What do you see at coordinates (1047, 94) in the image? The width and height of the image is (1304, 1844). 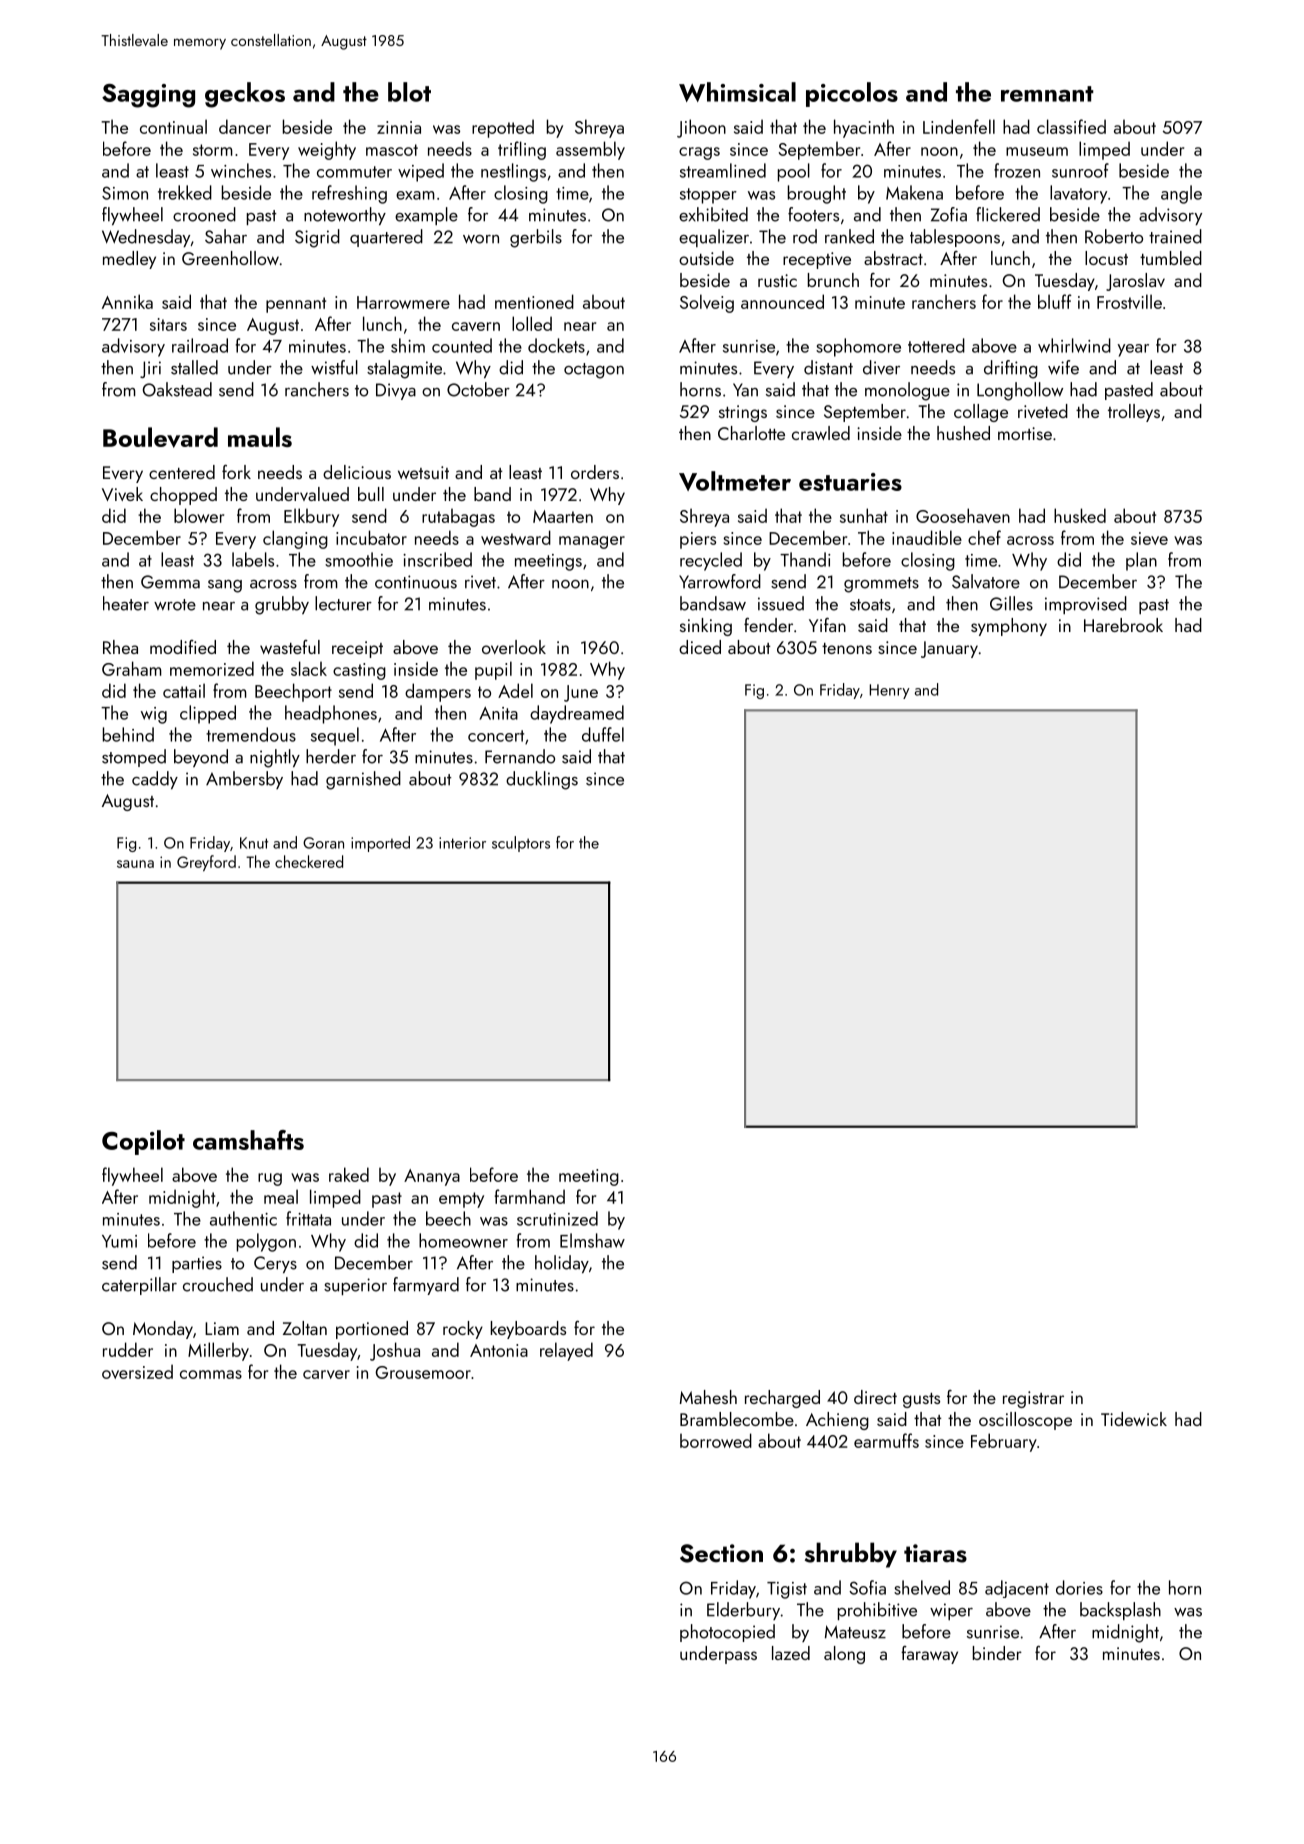 I see `remnant` at bounding box center [1047, 94].
